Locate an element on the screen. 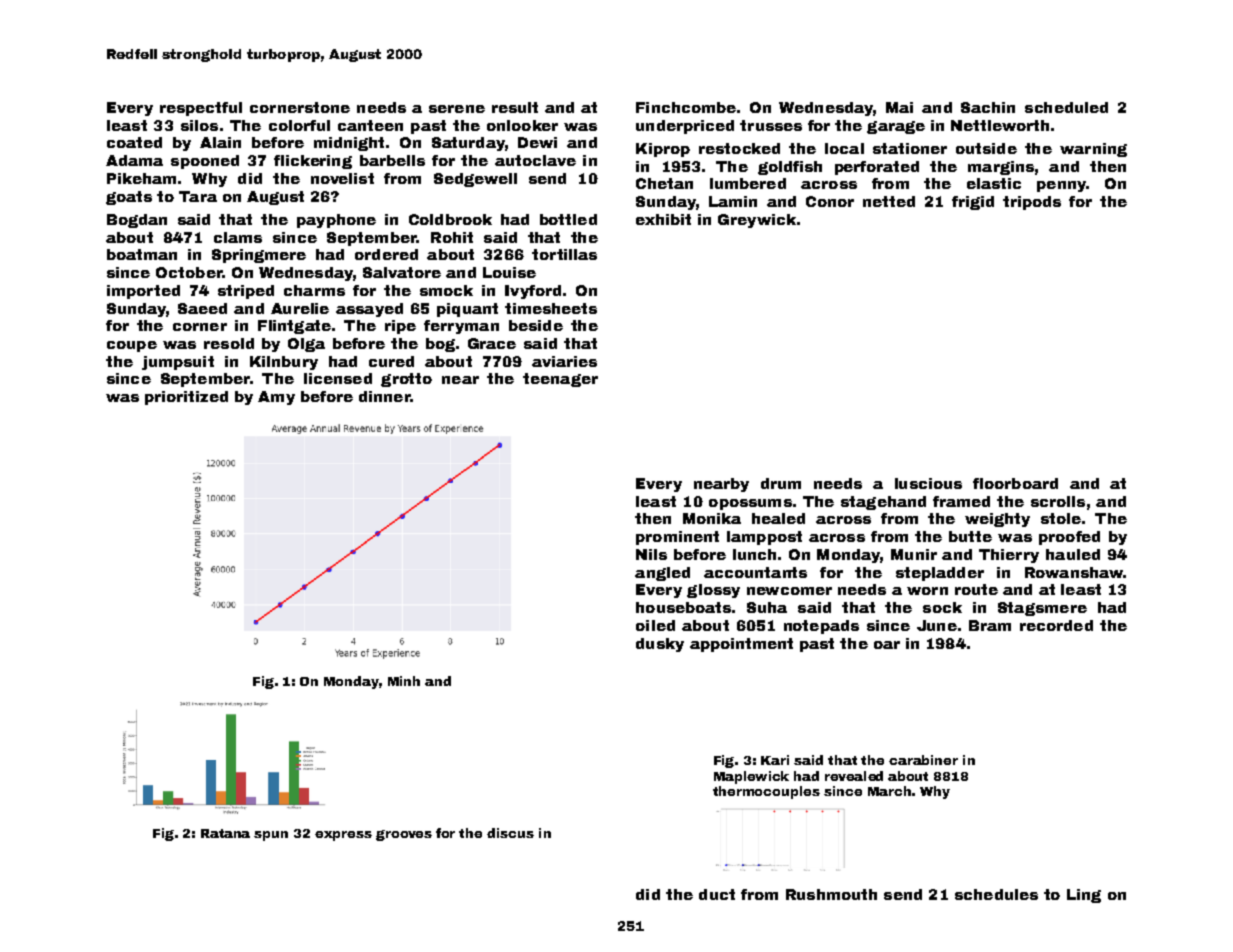 The image size is (1233, 952). recorded is located at coordinates (1056, 625).
